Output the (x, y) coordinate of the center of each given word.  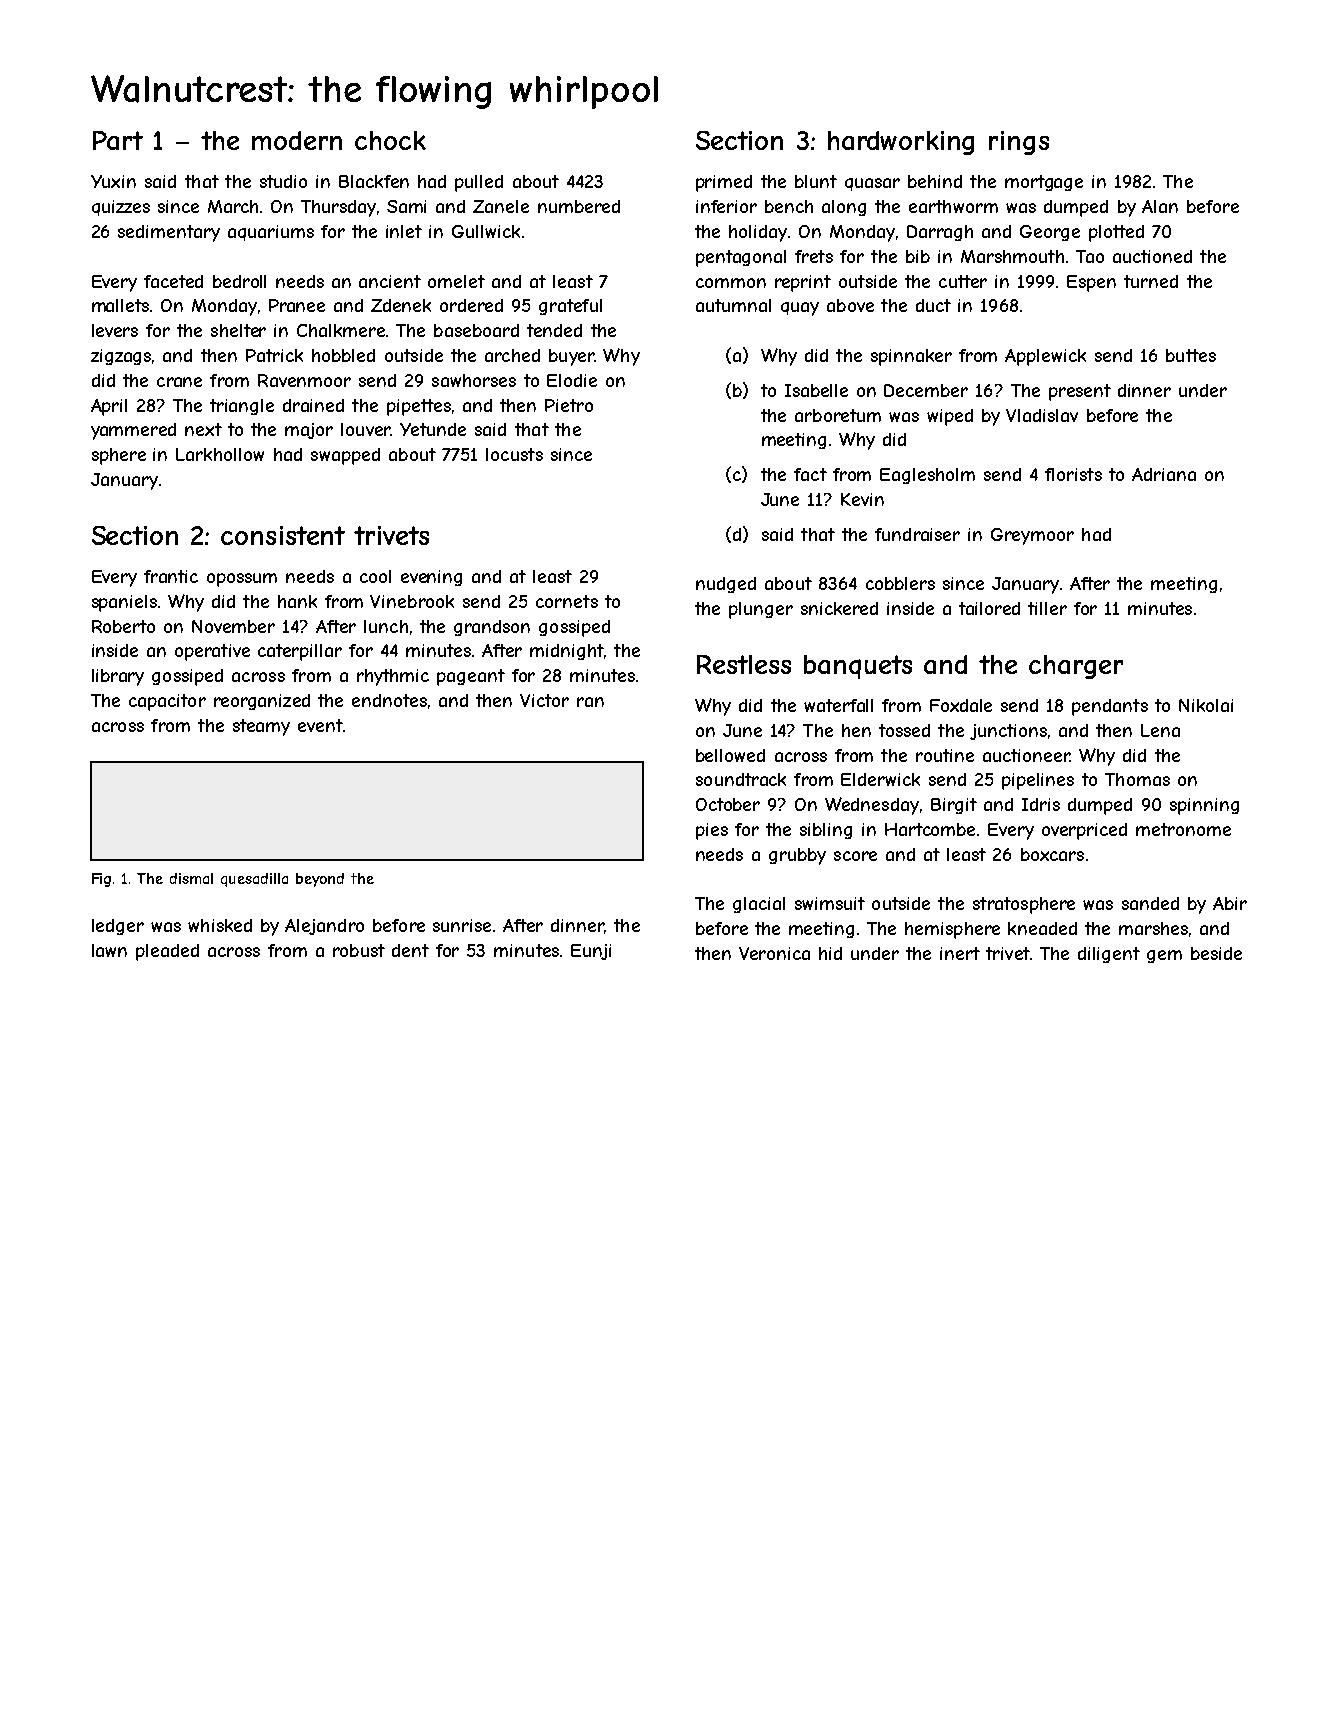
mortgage (1044, 183)
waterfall (838, 705)
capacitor (167, 702)
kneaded (1042, 928)
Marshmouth (1012, 256)
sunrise (462, 925)
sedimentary (169, 233)
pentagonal (741, 258)
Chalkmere (341, 330)
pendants (1110, 707)
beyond (320, 880)
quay (800, 309)
